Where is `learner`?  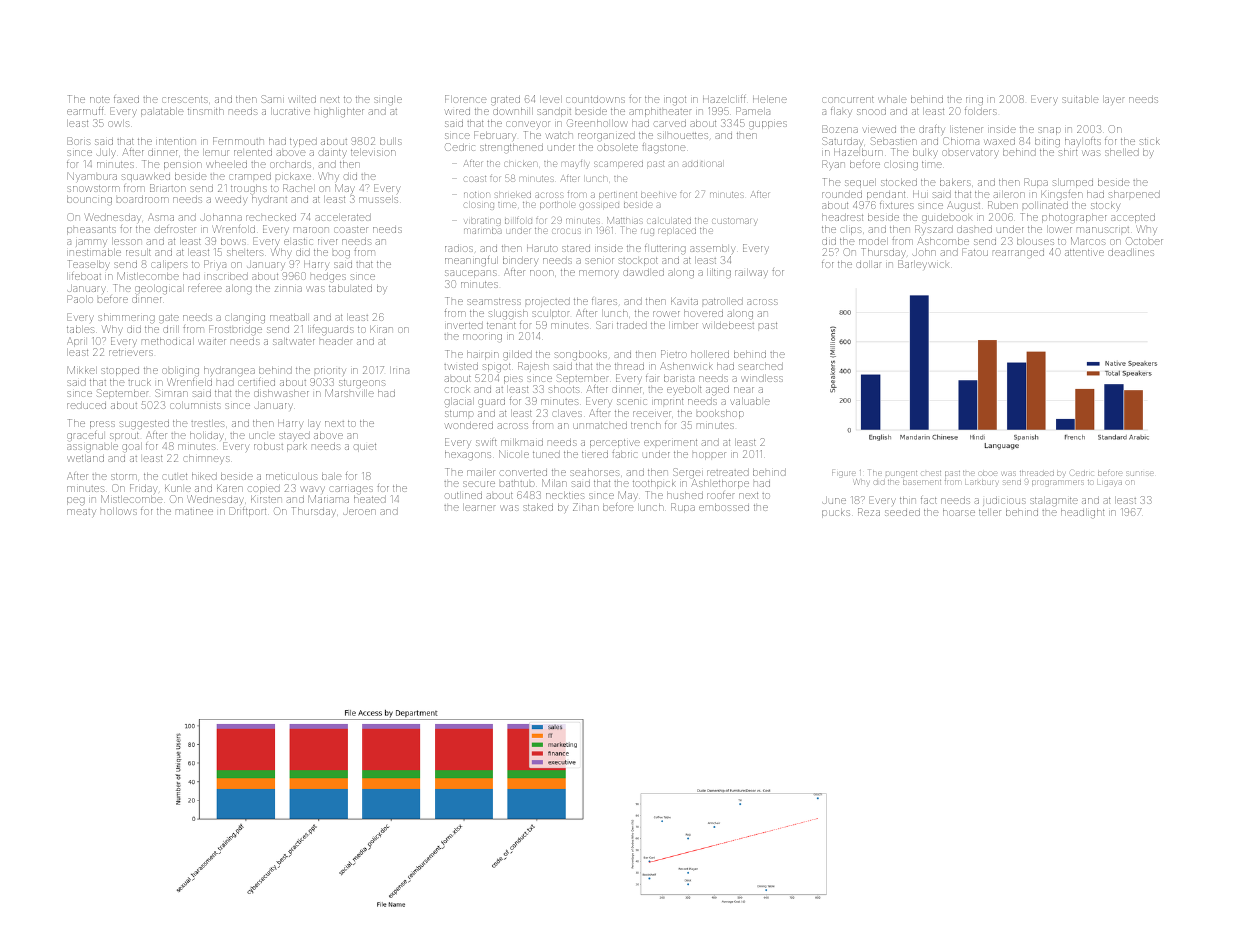 learner is located at coordinates (479, 507).
